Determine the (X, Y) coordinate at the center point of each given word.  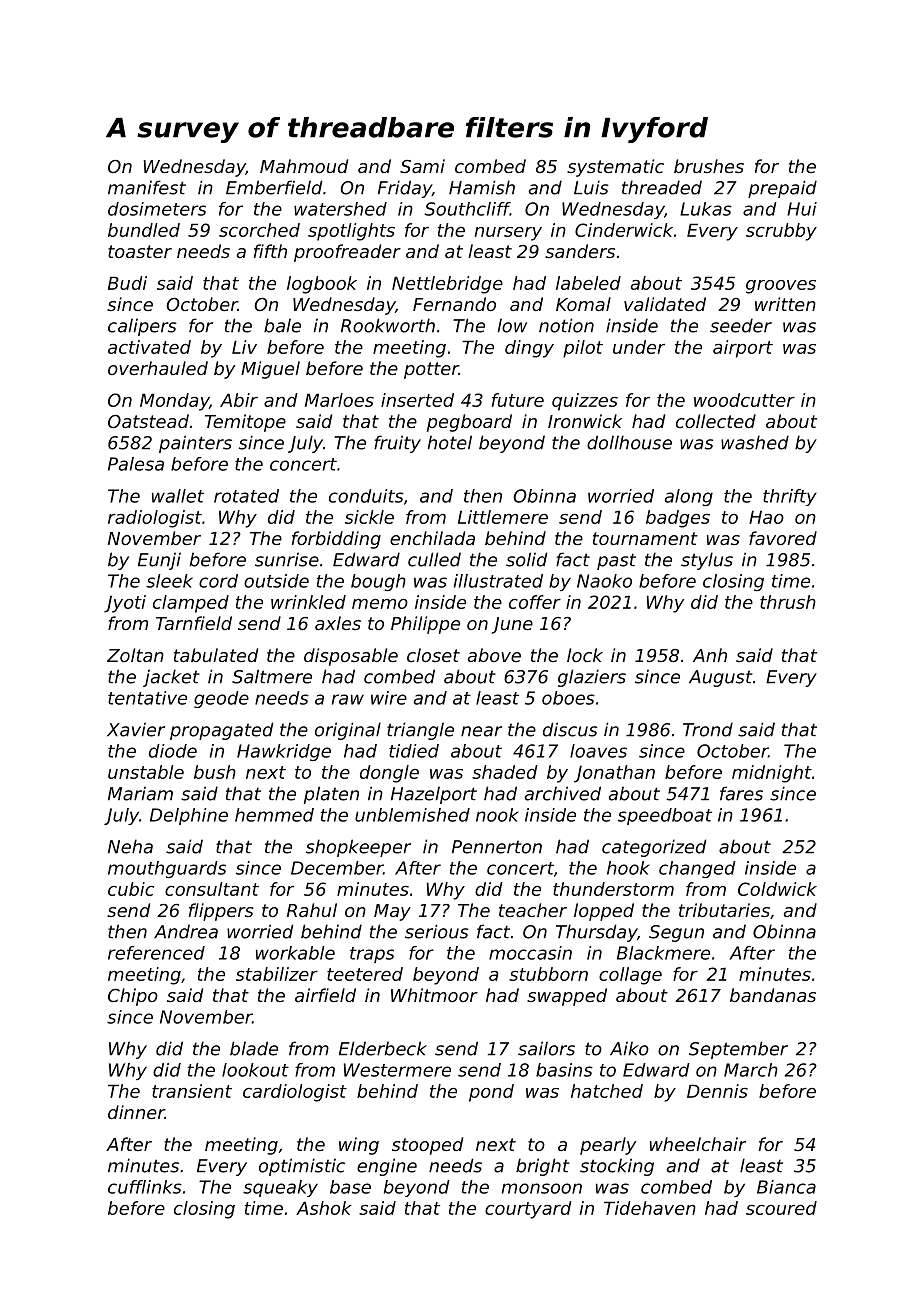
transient (192, 1091)
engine (387, 1167)
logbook (322, 285)
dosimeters (157, 209)
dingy (529, 349)
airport (743, 349)
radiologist (155, 519)
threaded (662, 187)
